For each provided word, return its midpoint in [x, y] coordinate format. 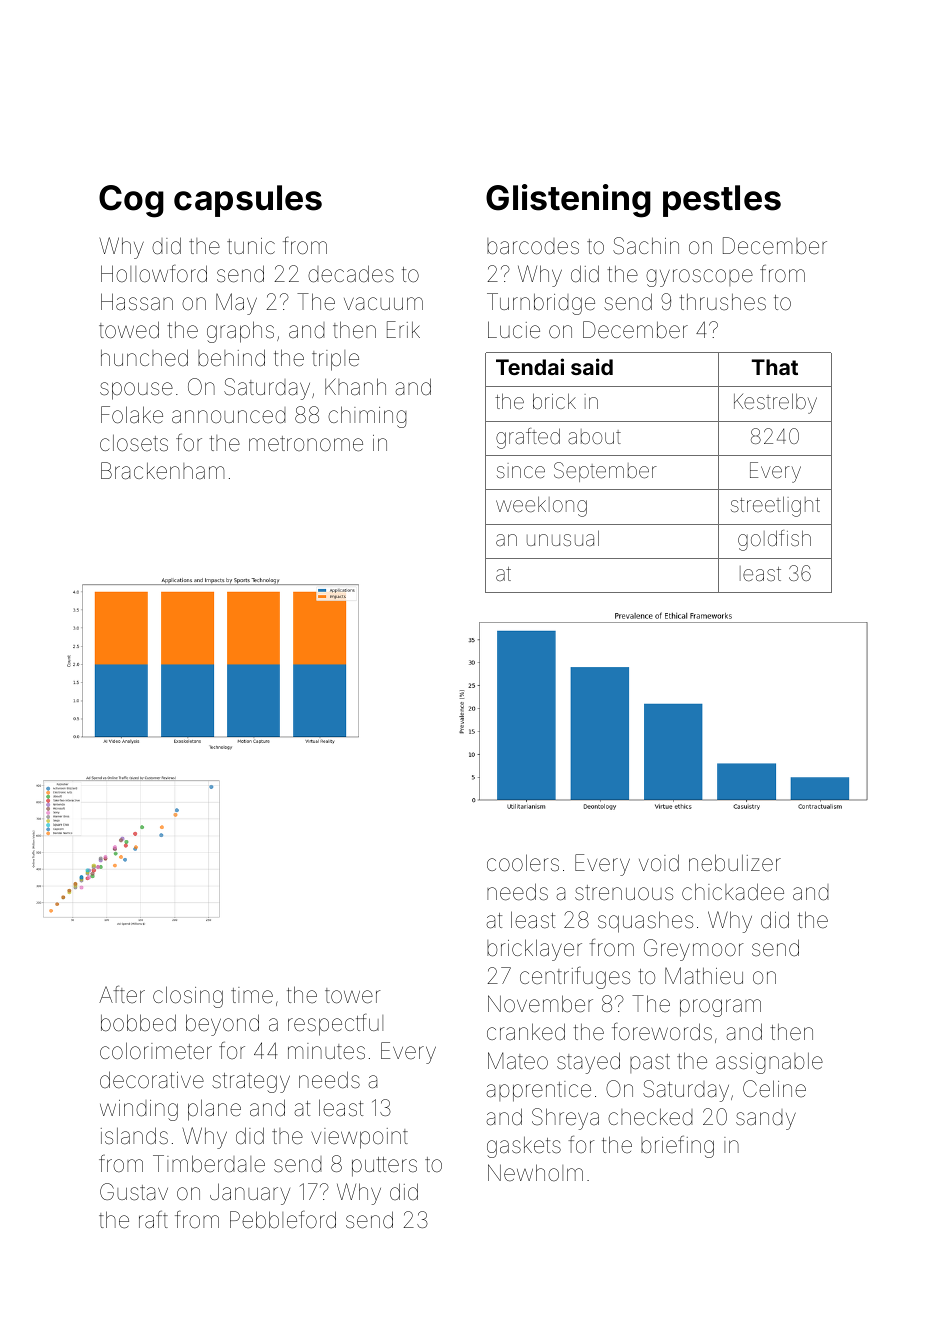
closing [188, 997]
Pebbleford [283, 1220]
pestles [722, 201]
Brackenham [162, 471]
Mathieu [704, 976]
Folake [132, 415]
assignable [769, 1063]
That [775, 367]
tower [353, 996]
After [122, 994]
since [521, 470]
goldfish [774, 540]
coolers [523, 863]
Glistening [568, 201]
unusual [563, 538]
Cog [131, 201]
